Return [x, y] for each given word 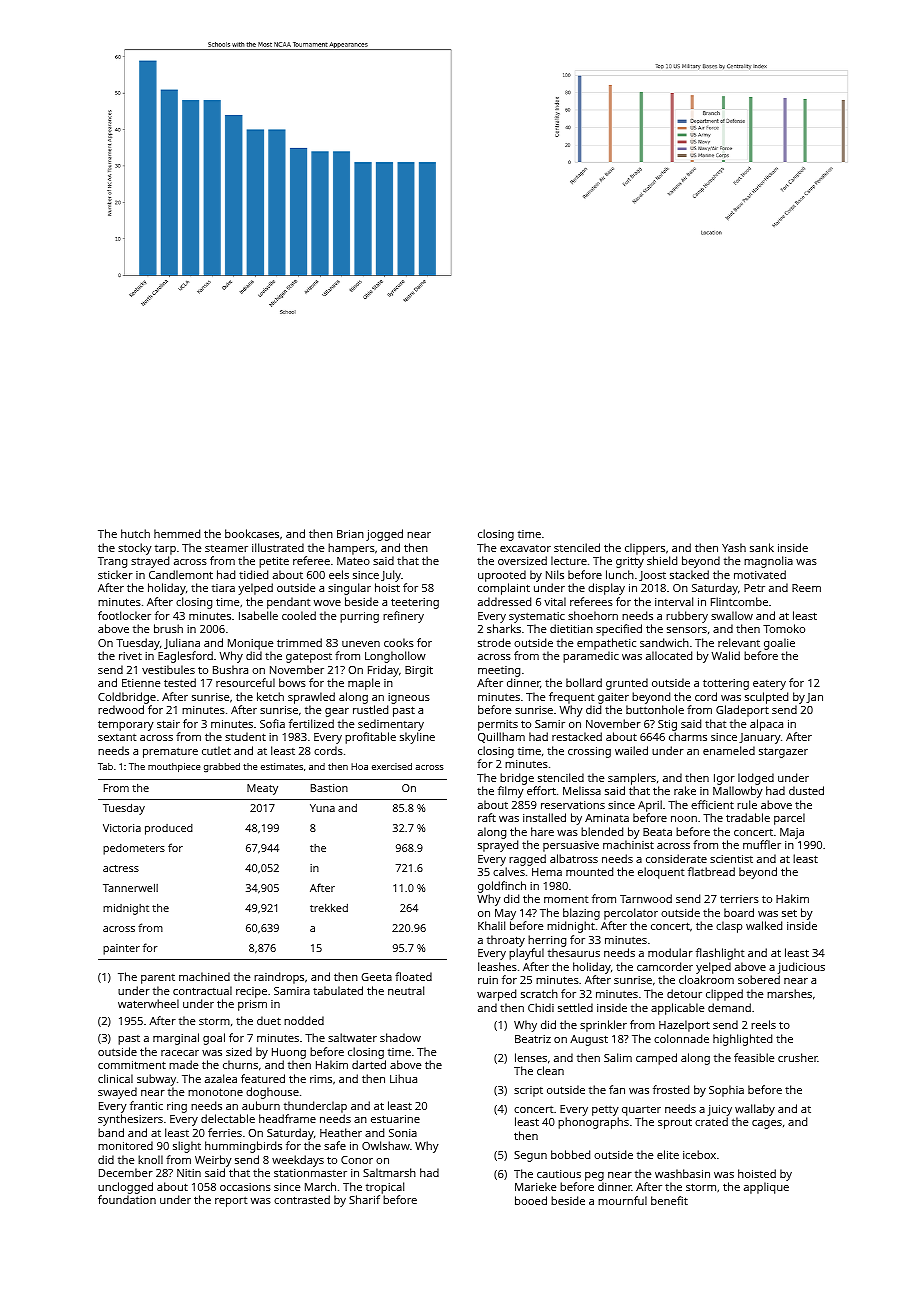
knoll [150, 1159]
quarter [641, 1111]
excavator [525, 548]
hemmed [177, 533]
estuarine [395, 1119]
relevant [739, 642]
